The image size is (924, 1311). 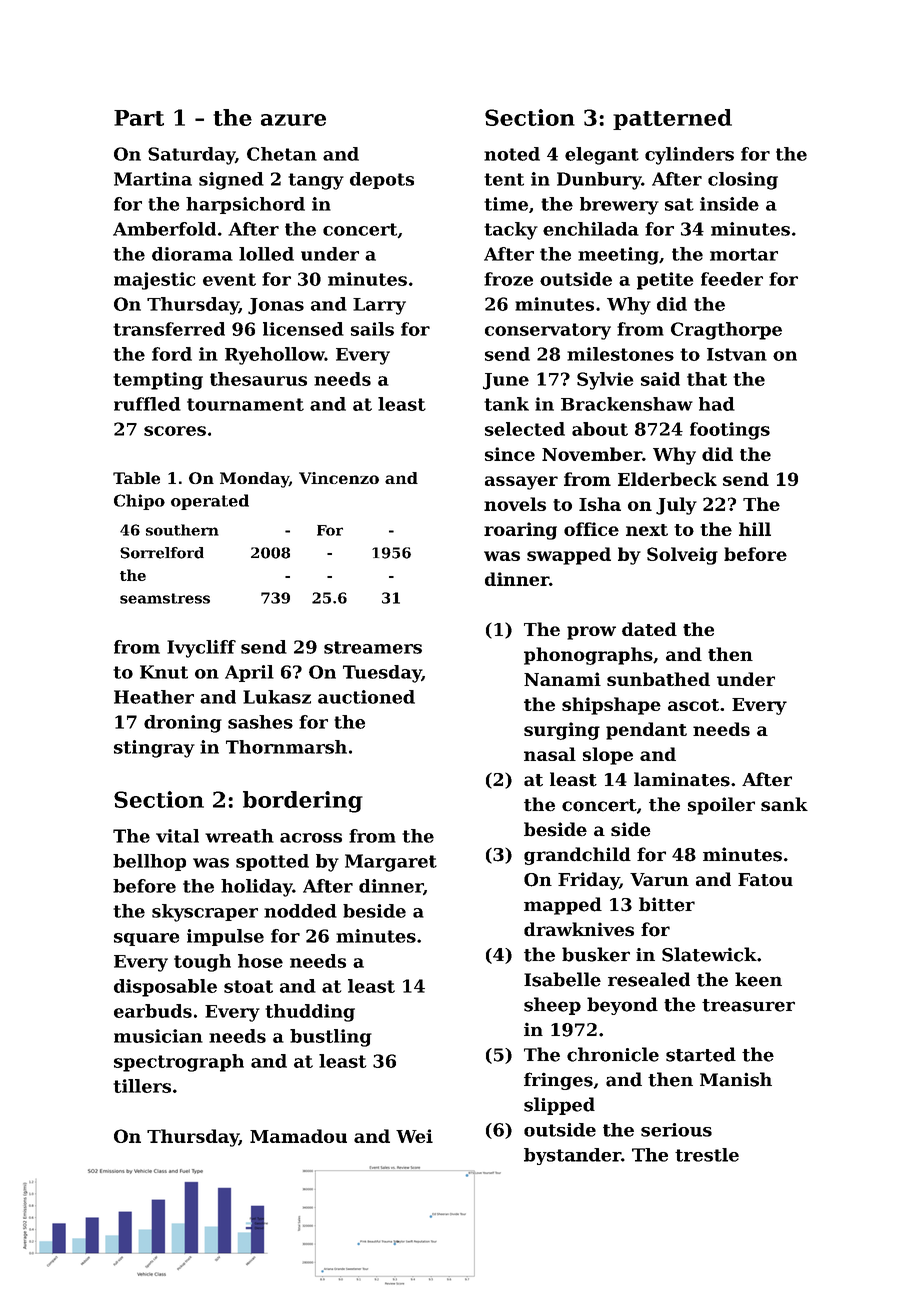 What do you see at coordinates (391, 863) in the page?
I see `Margaret` at bounding box center [391, 863].
